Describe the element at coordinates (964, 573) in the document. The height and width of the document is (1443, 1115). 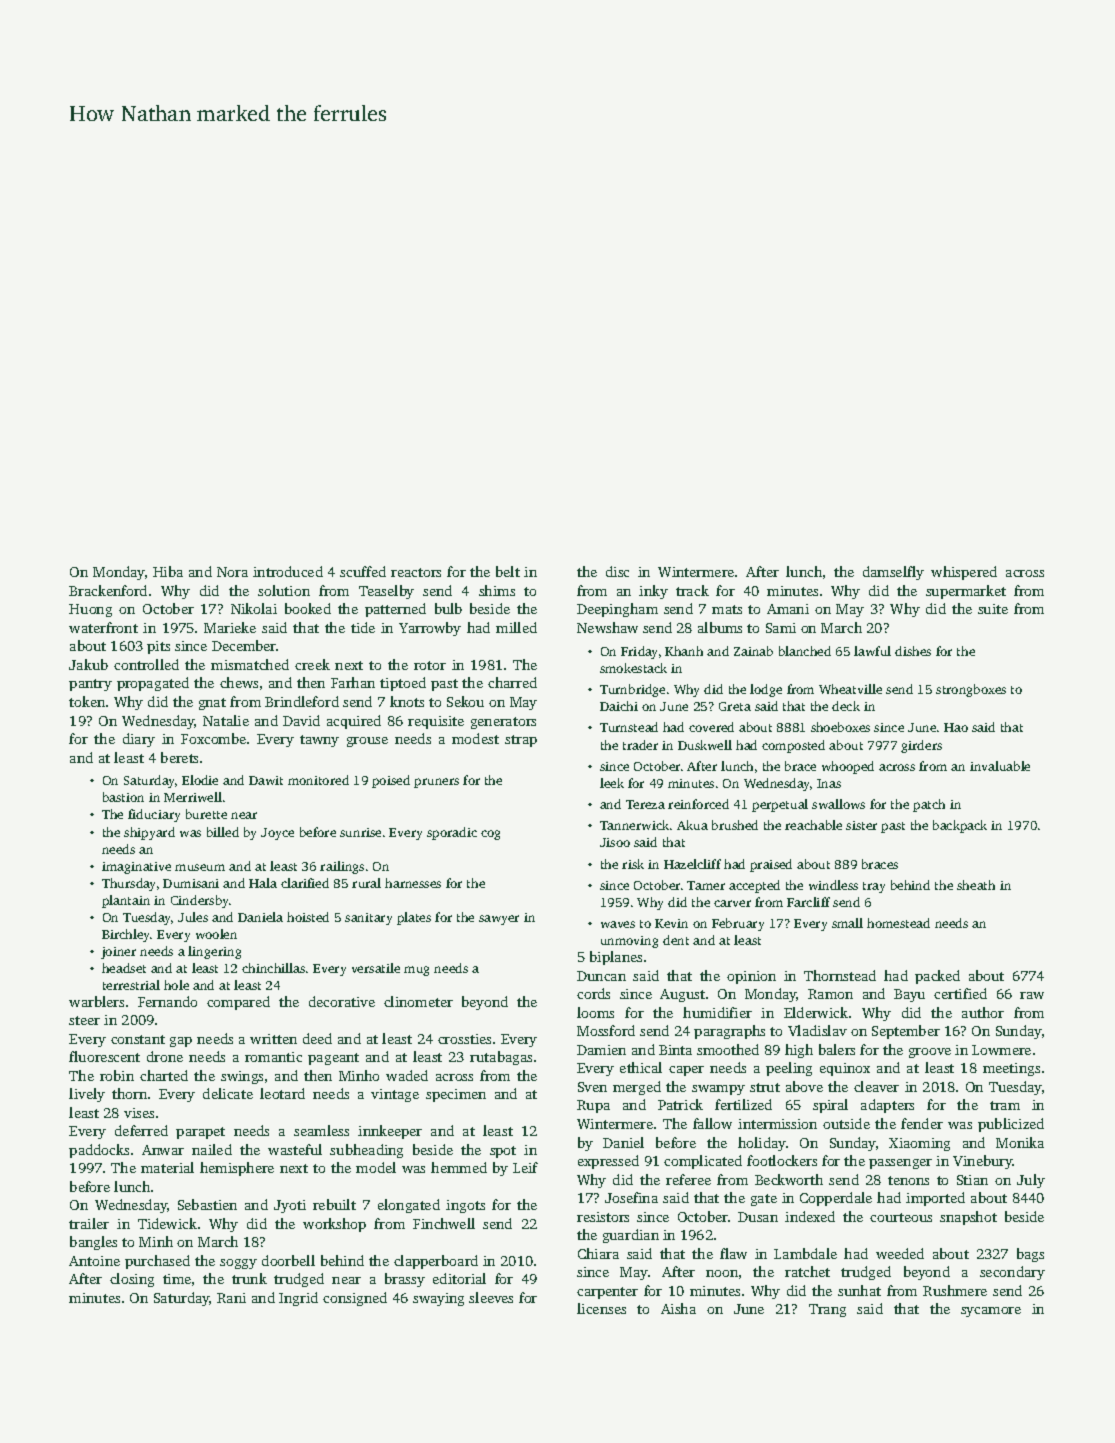
I see `whispered` at that location.
